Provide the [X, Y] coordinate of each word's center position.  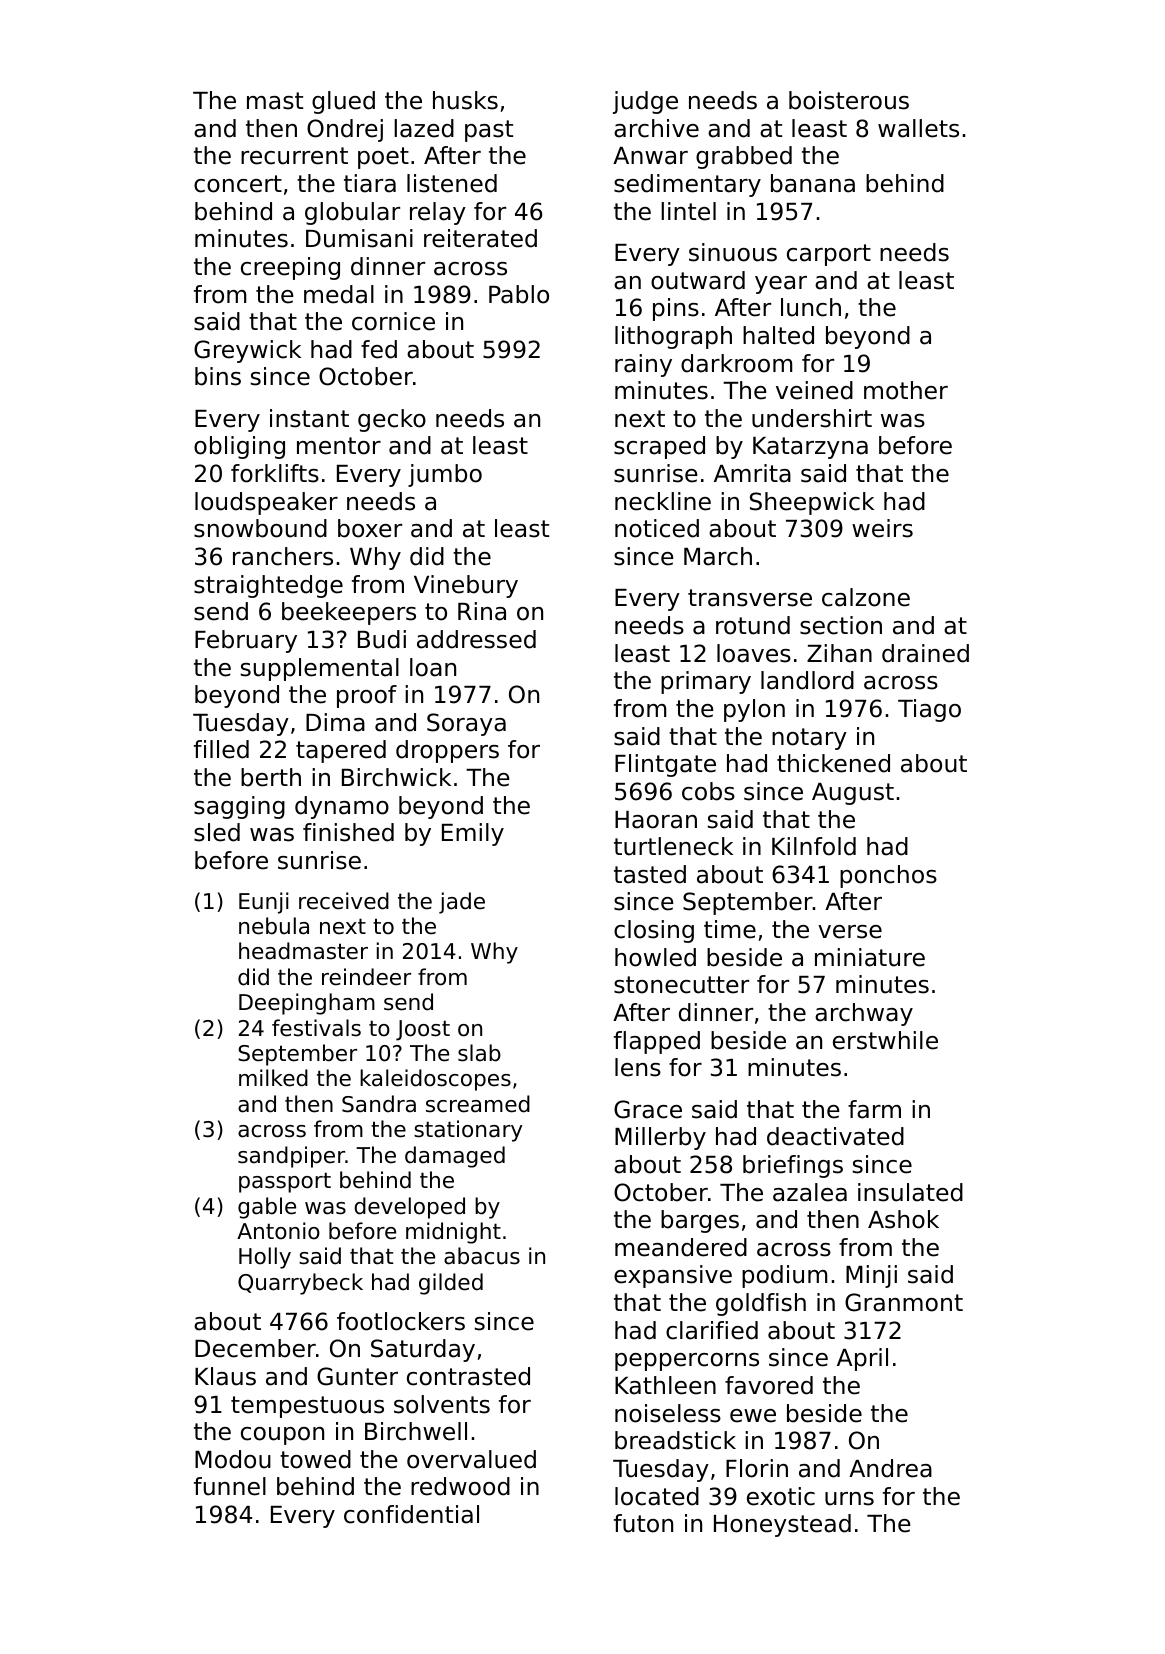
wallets [918, 128]
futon [643, 1523]
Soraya [466, 724]
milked [273, 1078]
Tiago [929, 710]
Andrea [890, 1468]
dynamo [342, 807]
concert [238, 184]
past [489, 131]
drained [925, 653]
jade [462, 903]
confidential [411, 1514]
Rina [482, 611]
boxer [370, 528]
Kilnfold [814, 846]
